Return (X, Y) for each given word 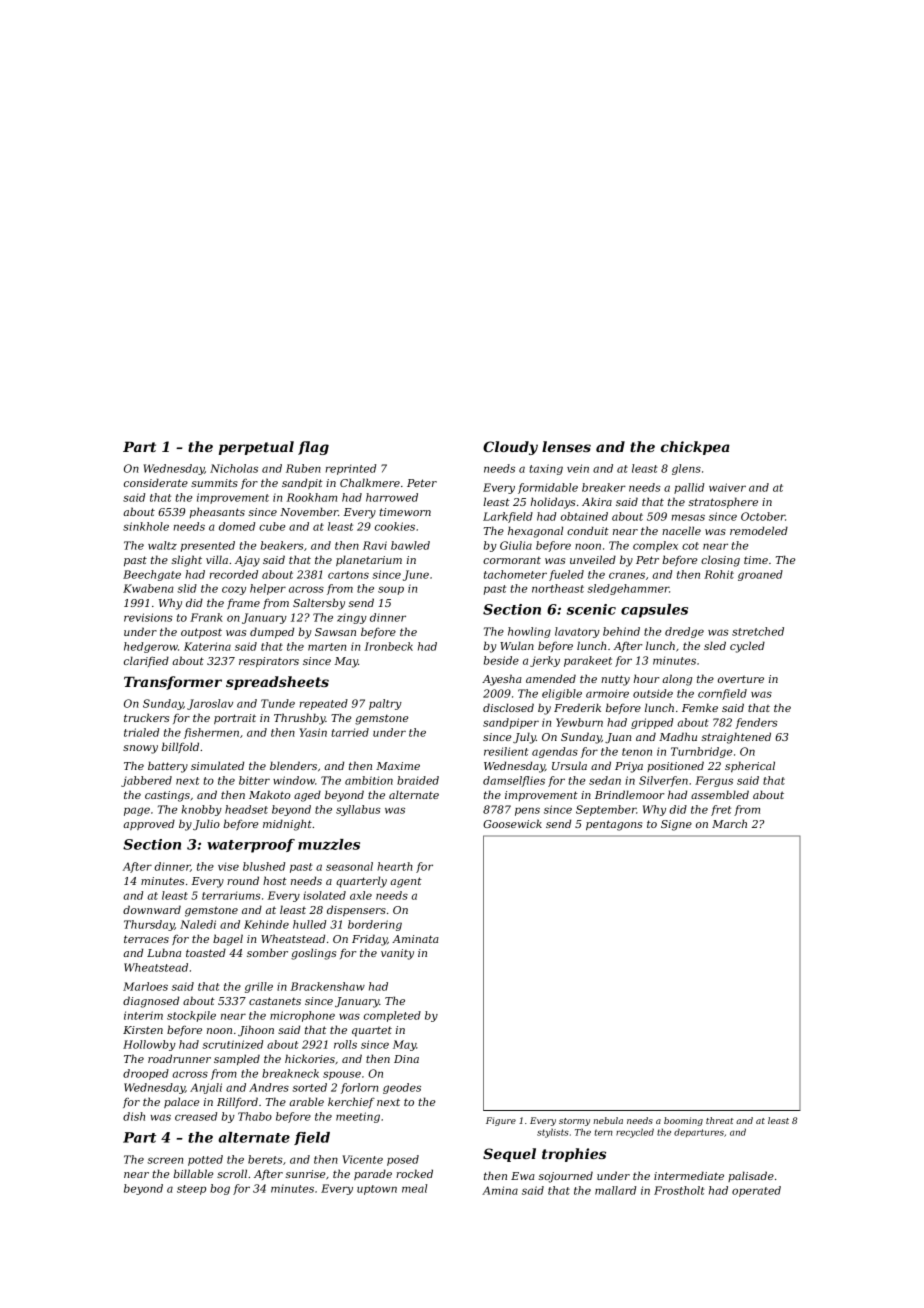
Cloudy (510, 448)
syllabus (358, 810)
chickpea (695, 448)
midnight (287, 825)
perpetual (256, 448)
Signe (676, 825)
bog (220, 1189)
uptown (377, 1190)
